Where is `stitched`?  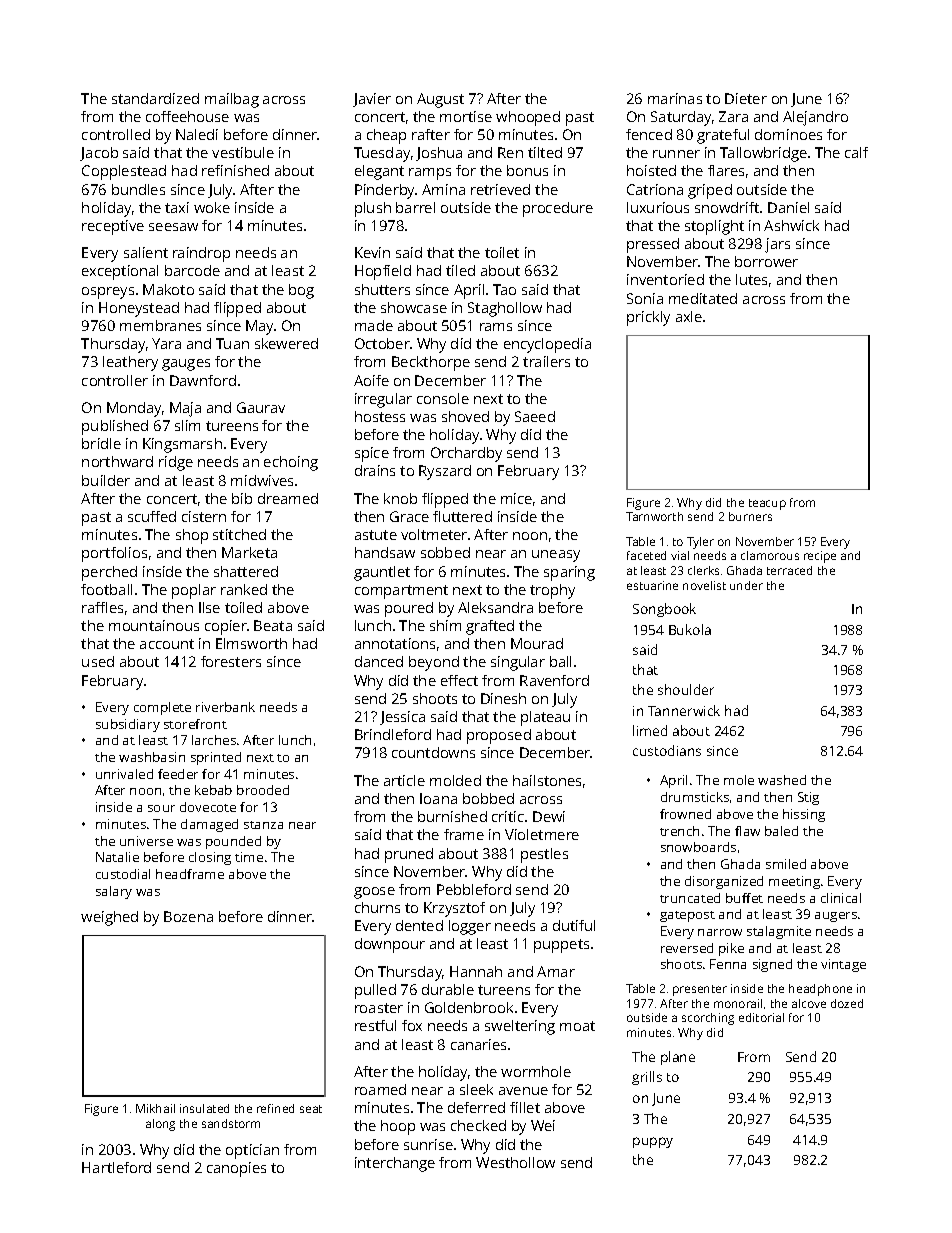
stitched is located at coordinates (239, 534).
